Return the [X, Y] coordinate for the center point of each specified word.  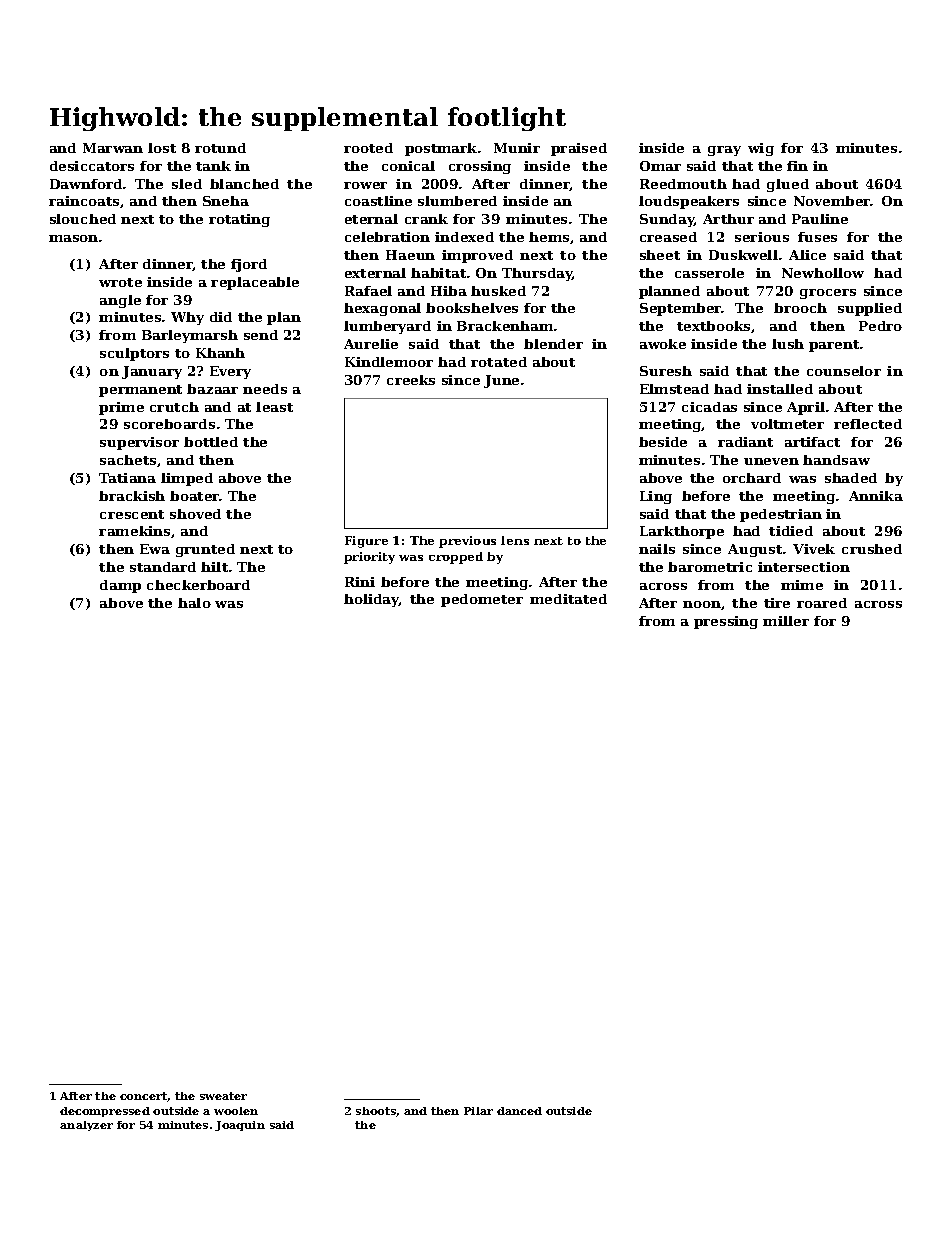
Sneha [226, 201]
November [832, 201]
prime [121, 408]
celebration [387, 237]
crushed [872, 549]
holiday [371, 600]
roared [822, 603]
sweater [223, 1096]
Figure [366, 542]
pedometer [482, 600]
